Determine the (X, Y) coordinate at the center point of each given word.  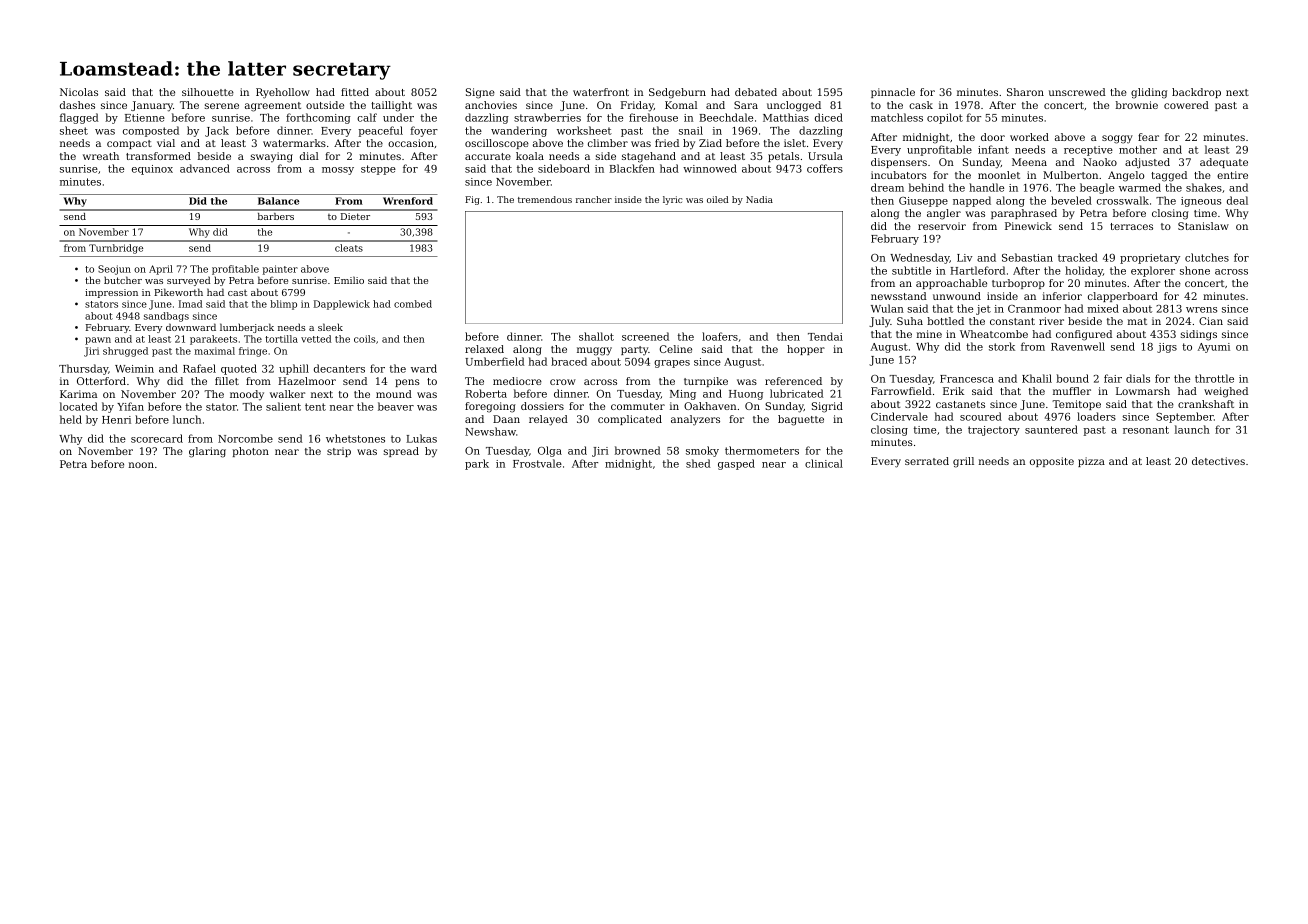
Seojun (114, 270)
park (477, 464)
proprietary (1150, 259)
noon (141, 465)
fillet (227, 381)
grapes (672, 364)
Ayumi (1214, 348)
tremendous (545, 199)
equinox (152, 170)
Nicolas (79, 92)
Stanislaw (1203, 226)
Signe (480, 93)
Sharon (1025, 92)
